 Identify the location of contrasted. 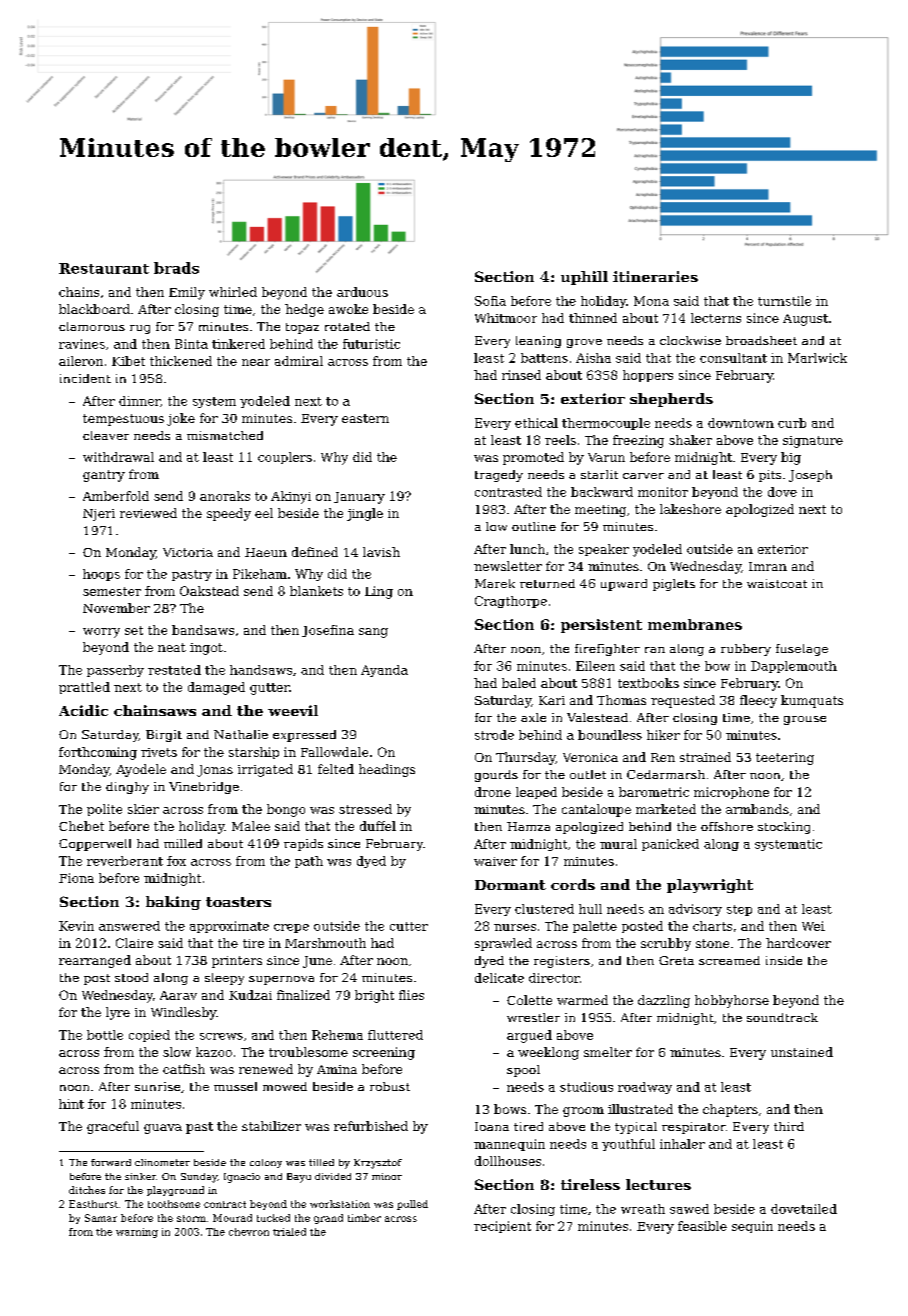
(508, 492).
